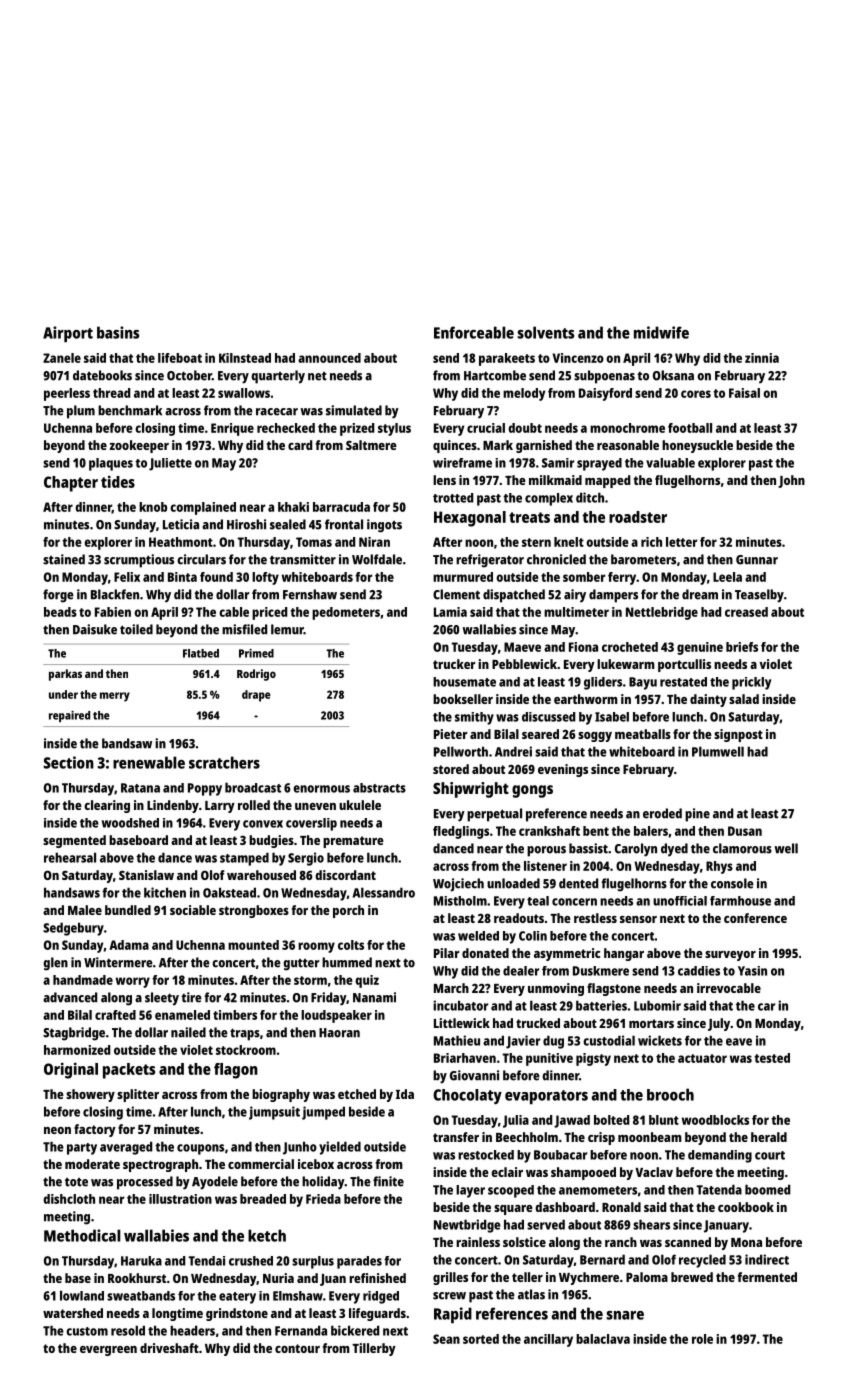 This document has width=849, height=1400. Describe the element at coordinates (377, 1314) in the document. I see `lifeguards` at that location.
